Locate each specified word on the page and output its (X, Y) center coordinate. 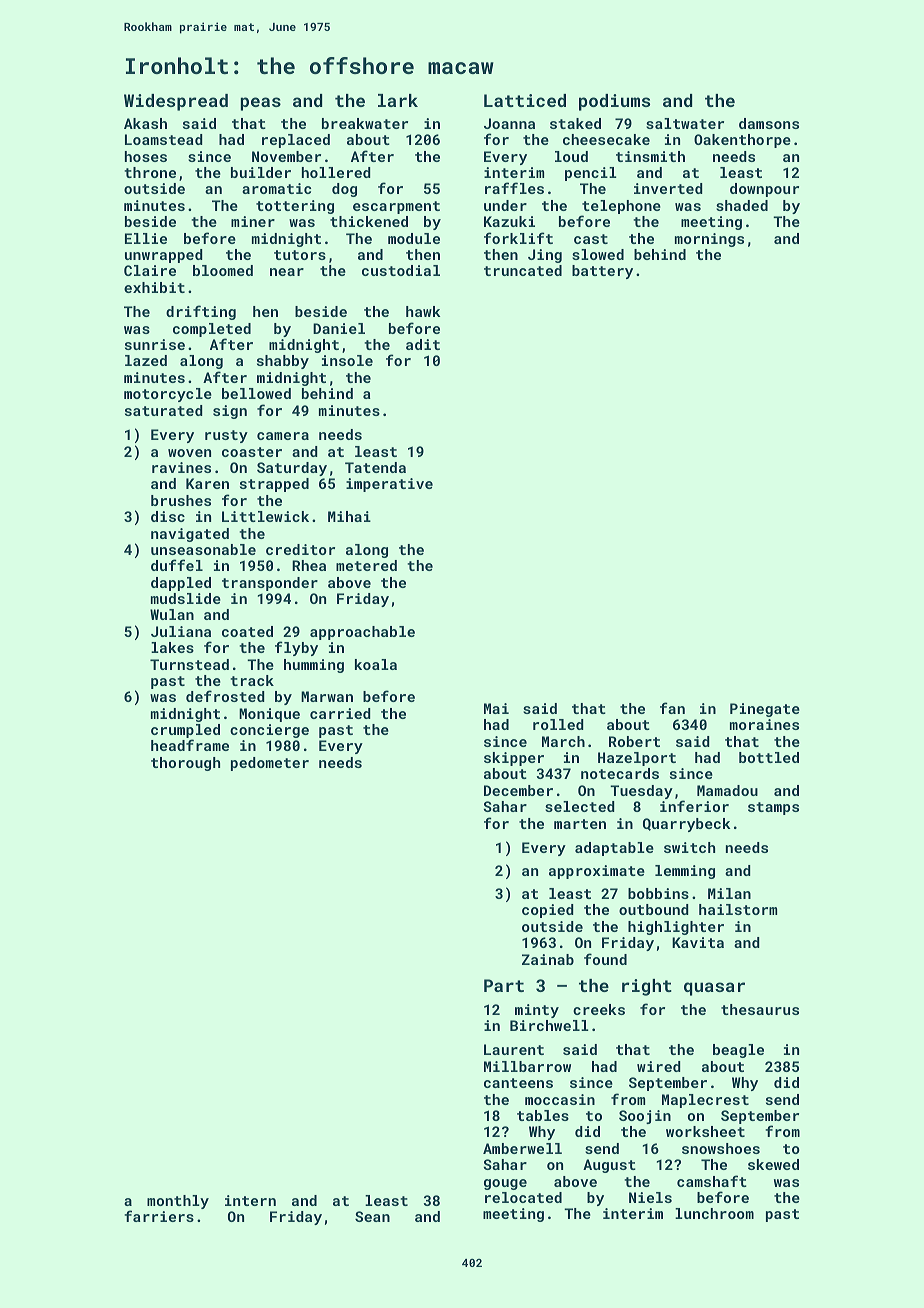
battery (602, 272)
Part (504, 985)
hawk (423, 311)
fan (672, 708)
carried (340, 713)
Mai (496, 708)
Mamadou (727, 790)
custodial (401, 270)
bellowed (256, 393)
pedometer (270, 764)
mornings (709, 240)
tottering (295, 207)
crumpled (185, 732)
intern (250, 1200)
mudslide (186, 598)
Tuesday (641, 792)
